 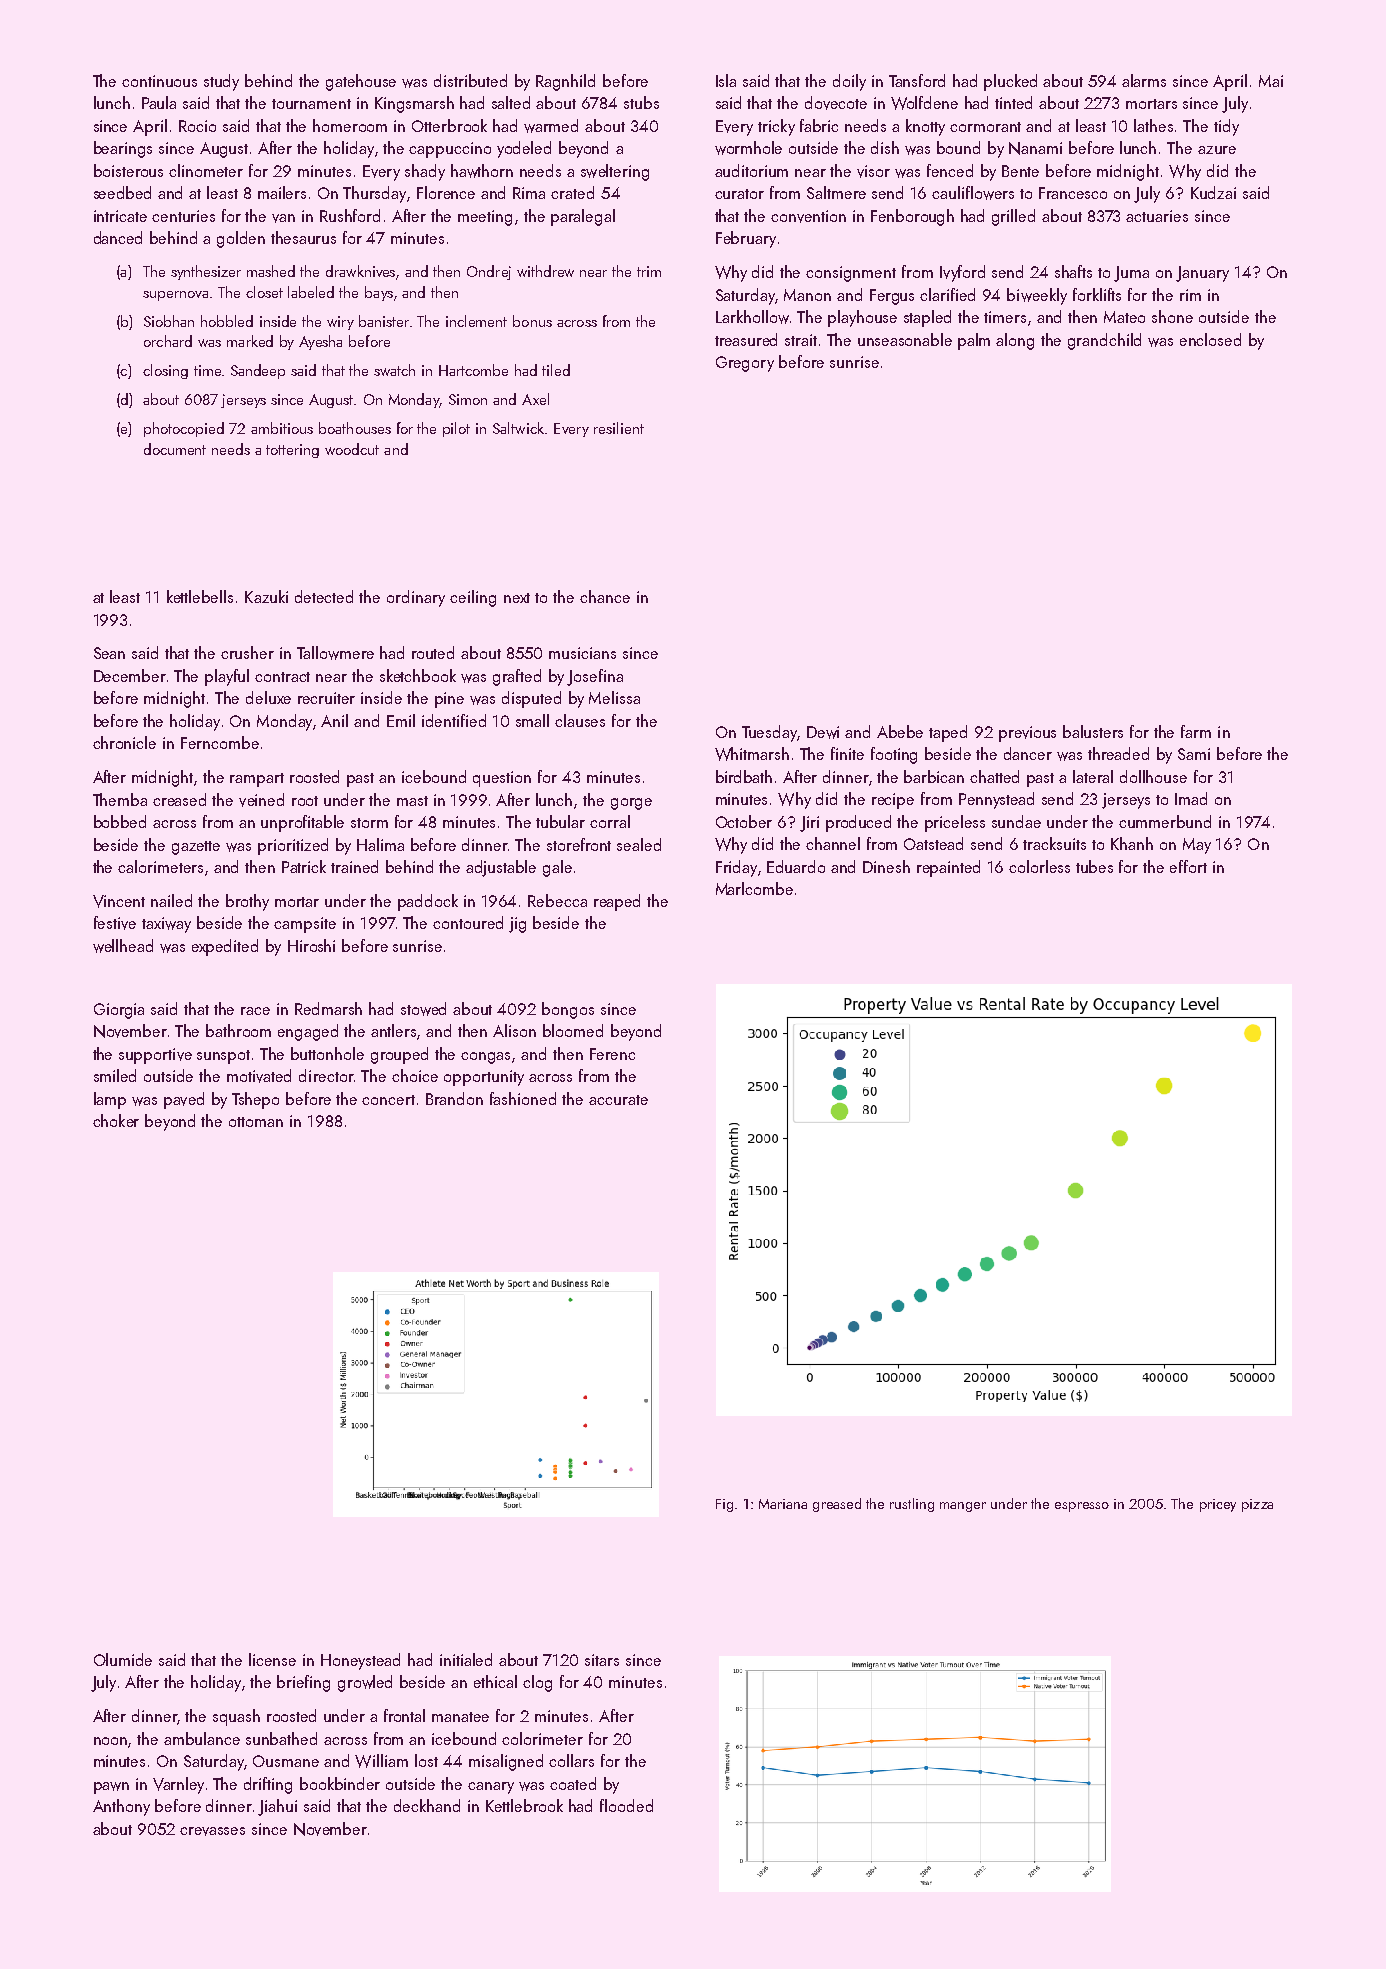 I want to click on effort, so click(x=1188, y=866).
